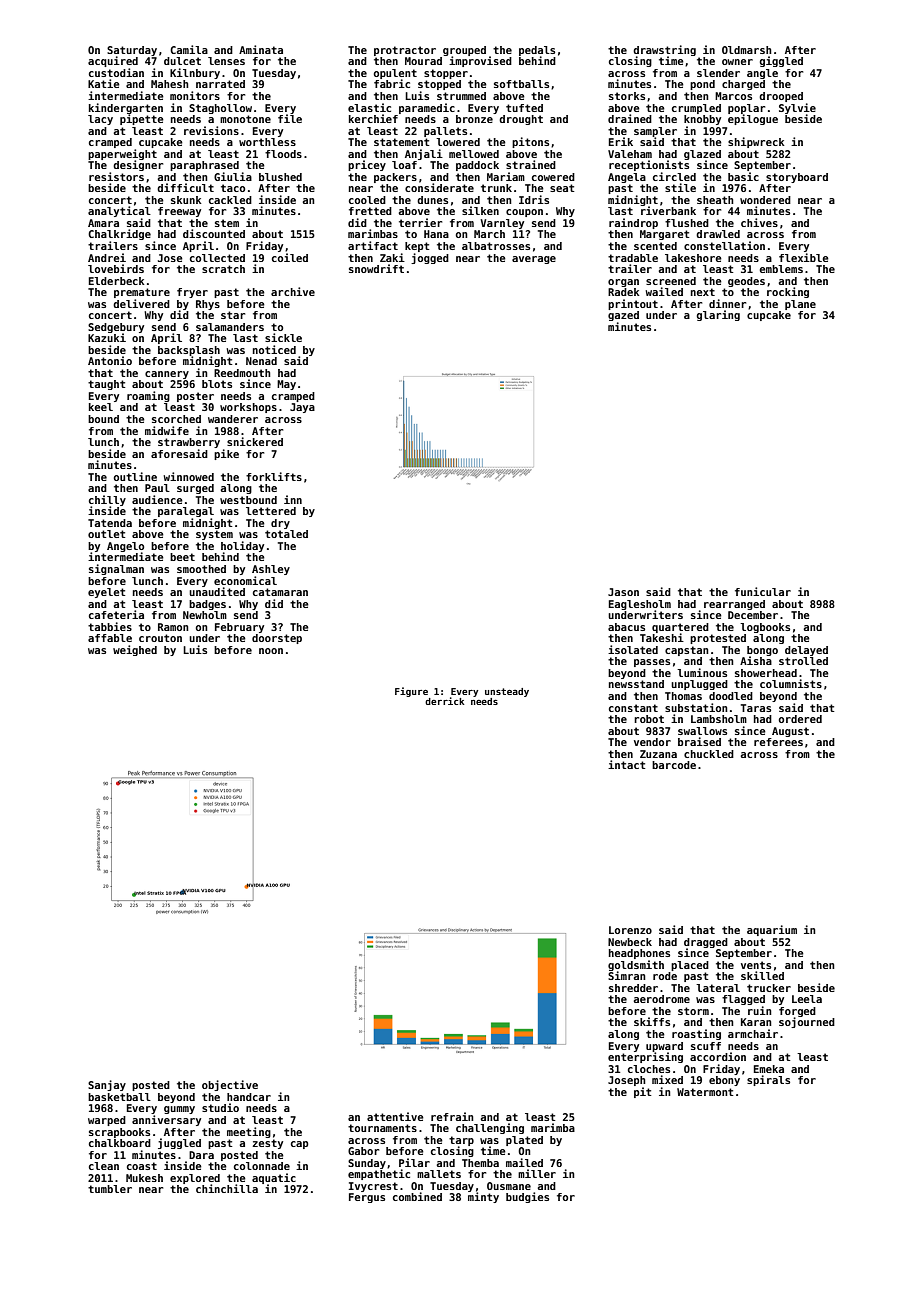  I want to click on plane, so click(800, 305).
